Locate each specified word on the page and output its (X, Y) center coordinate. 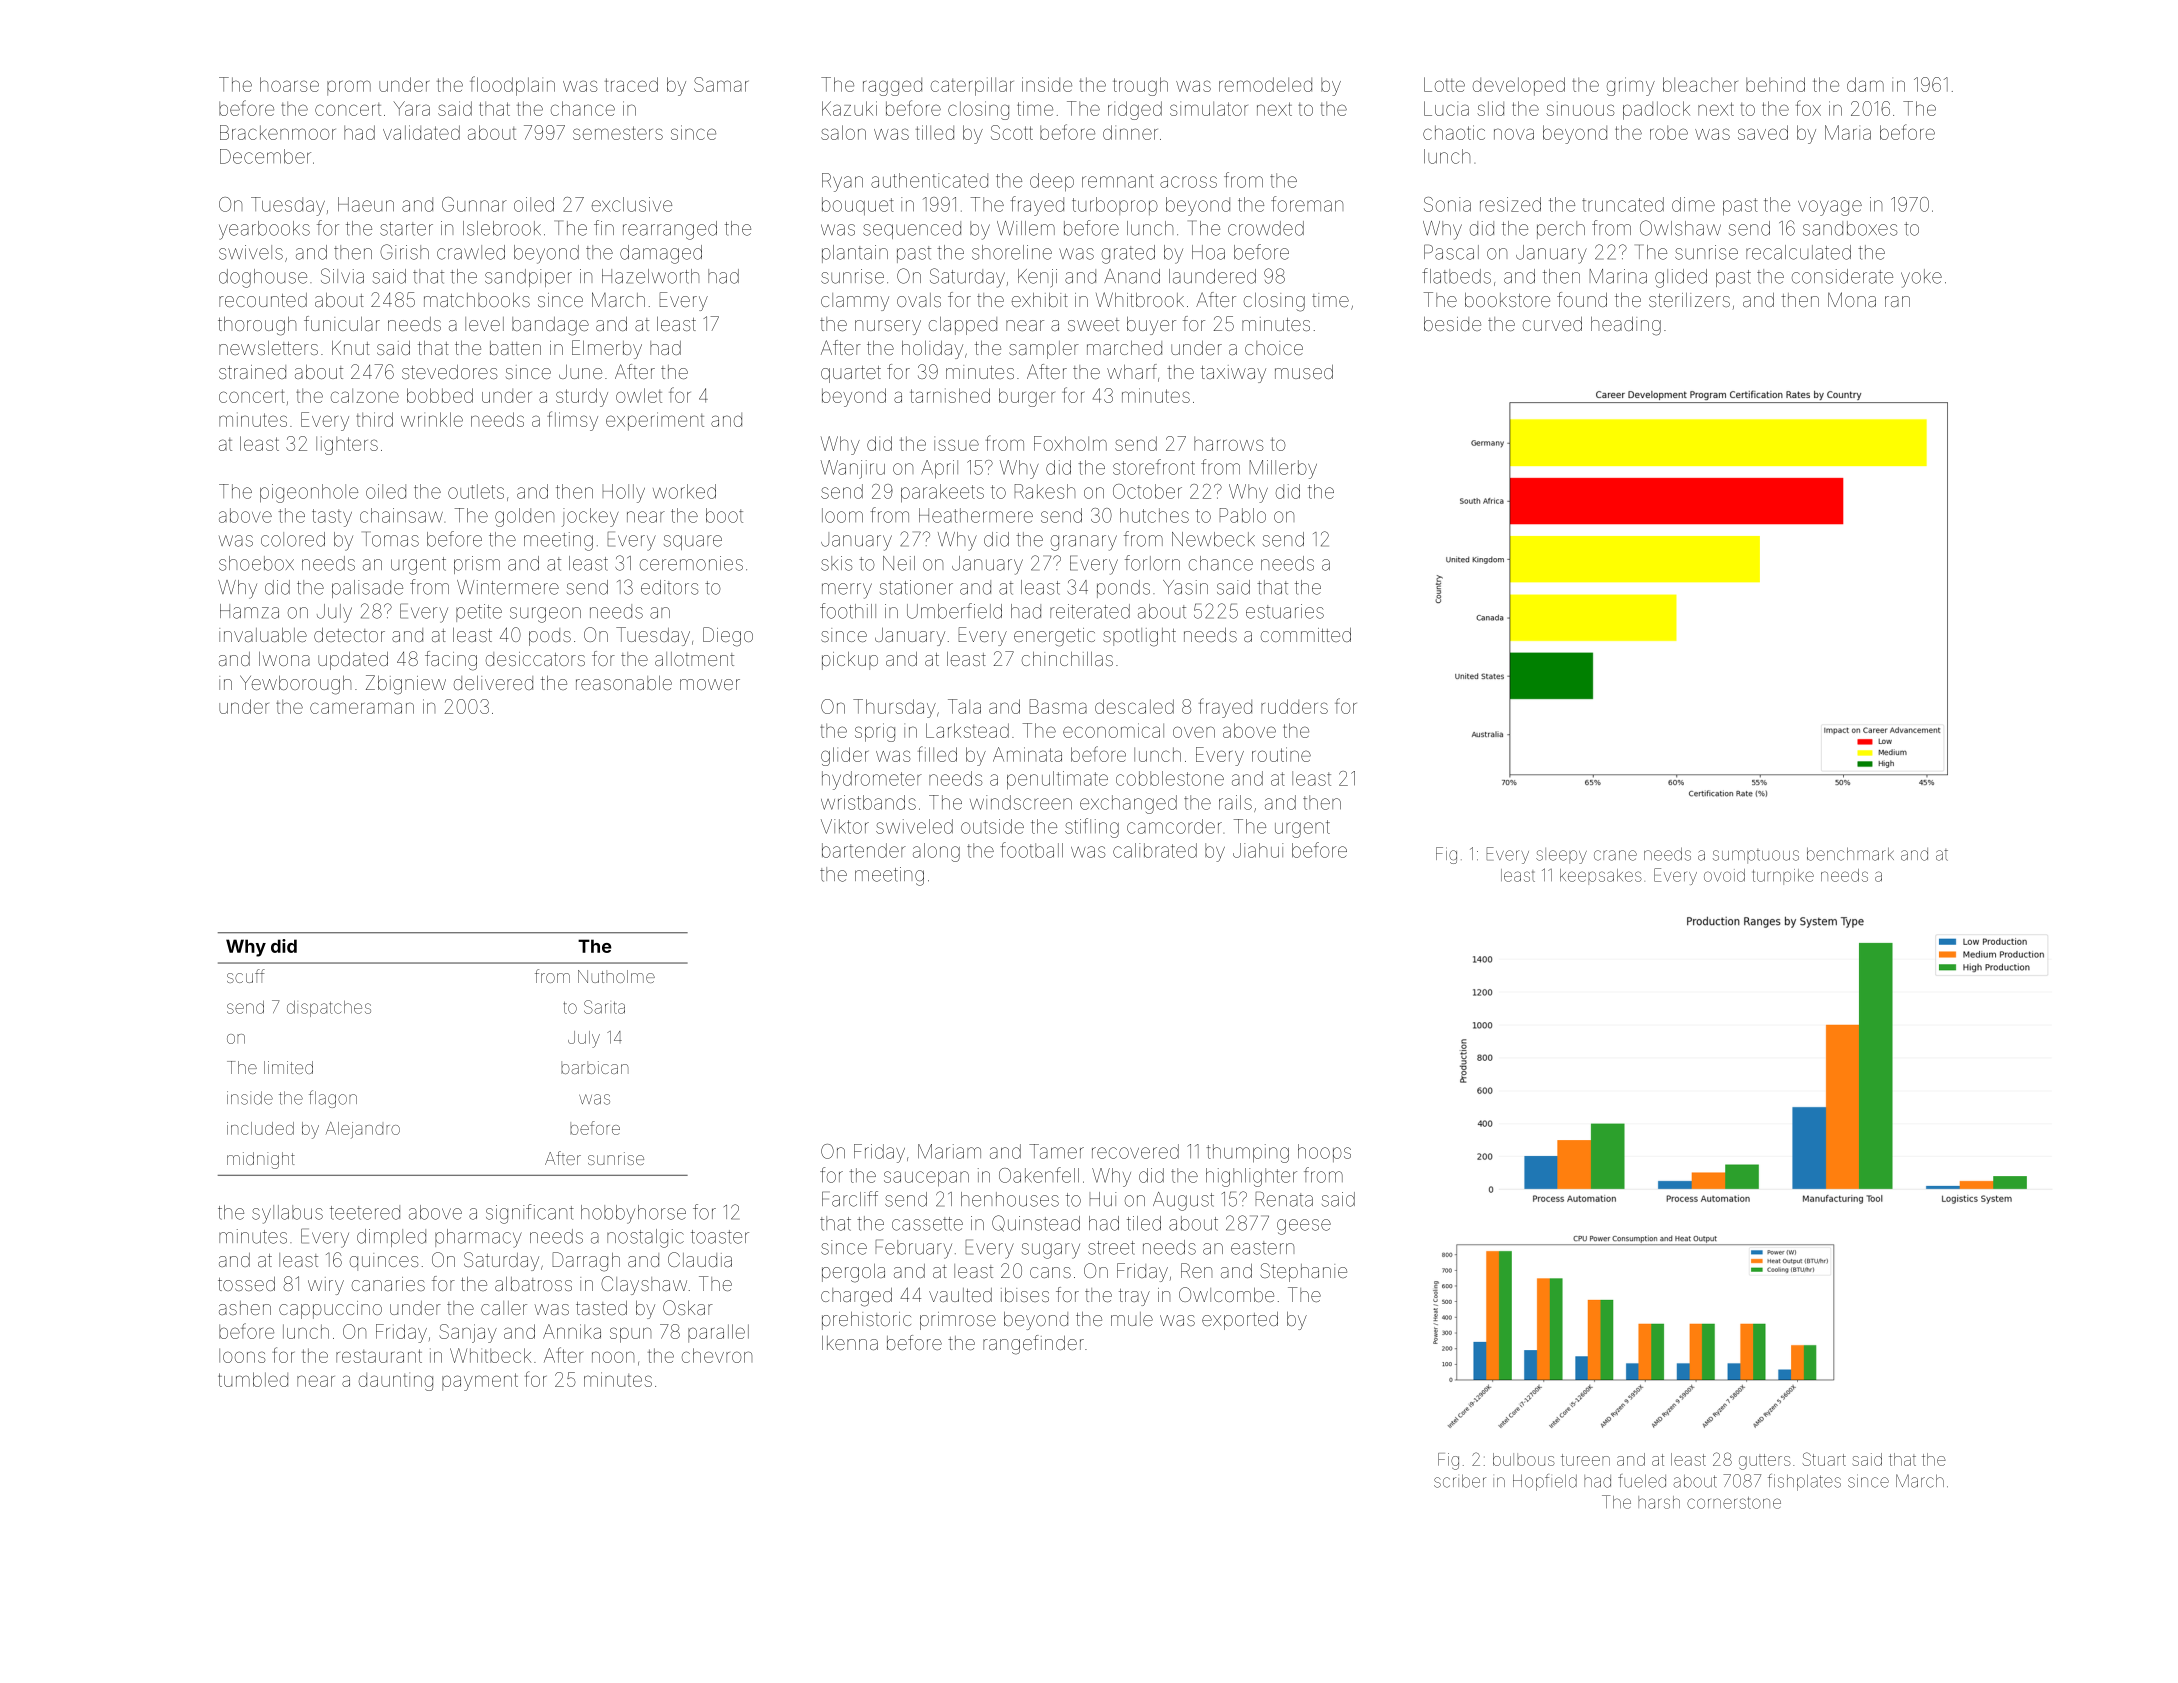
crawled (471, 252)
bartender (864, 850)
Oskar (688, 1307)
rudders (1294, 706)
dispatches (329, 1009)
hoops (1324, 1153)
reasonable (624, 683)
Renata (1284, 1199)
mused (1304, 372)
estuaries (1285, 611)
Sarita (604, 1007)
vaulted (960, 1295)
